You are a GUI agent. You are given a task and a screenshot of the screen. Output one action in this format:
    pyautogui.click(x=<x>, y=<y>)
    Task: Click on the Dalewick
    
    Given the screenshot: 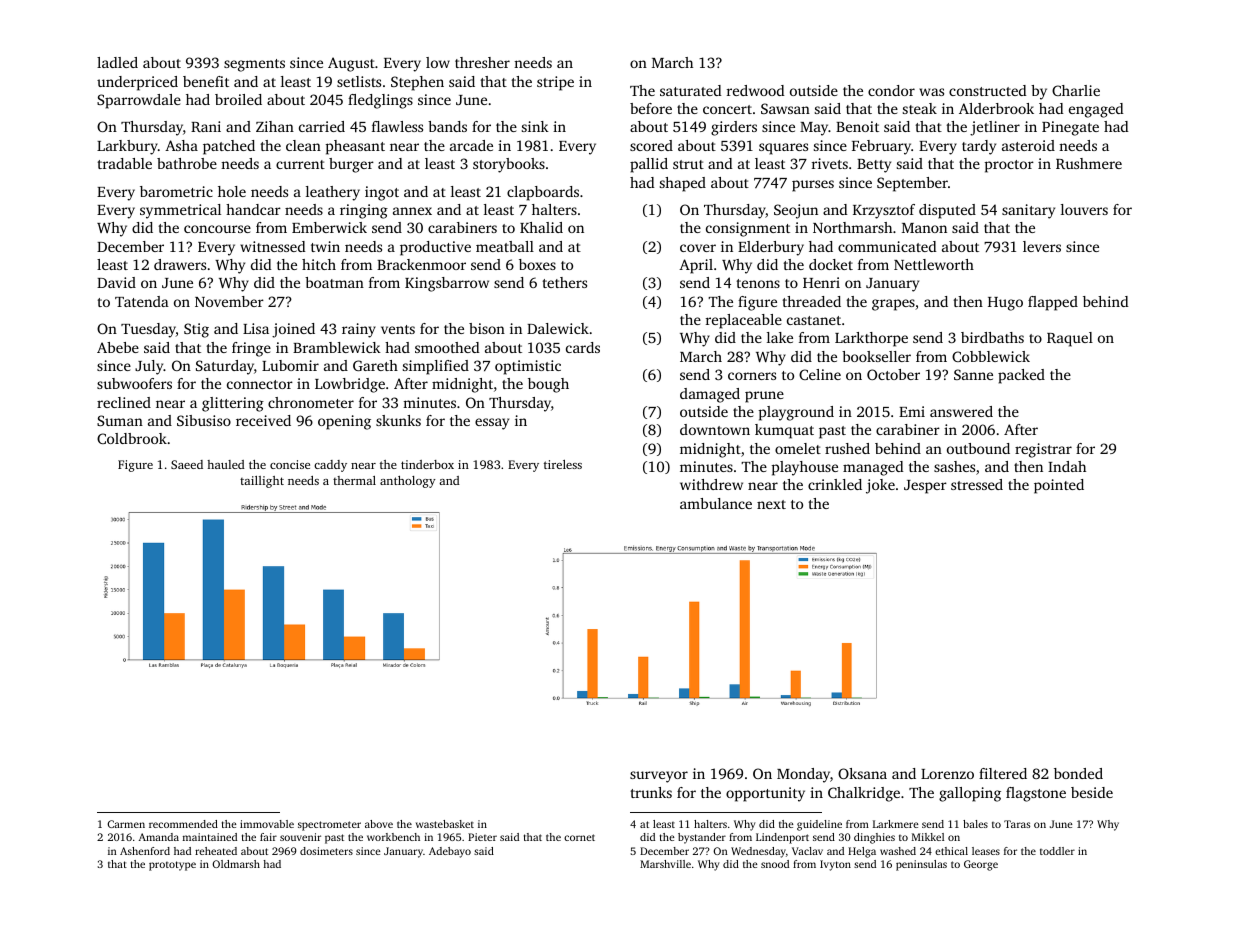 What is the action you would take?
    pyautogui.click(x=558, y=328)
